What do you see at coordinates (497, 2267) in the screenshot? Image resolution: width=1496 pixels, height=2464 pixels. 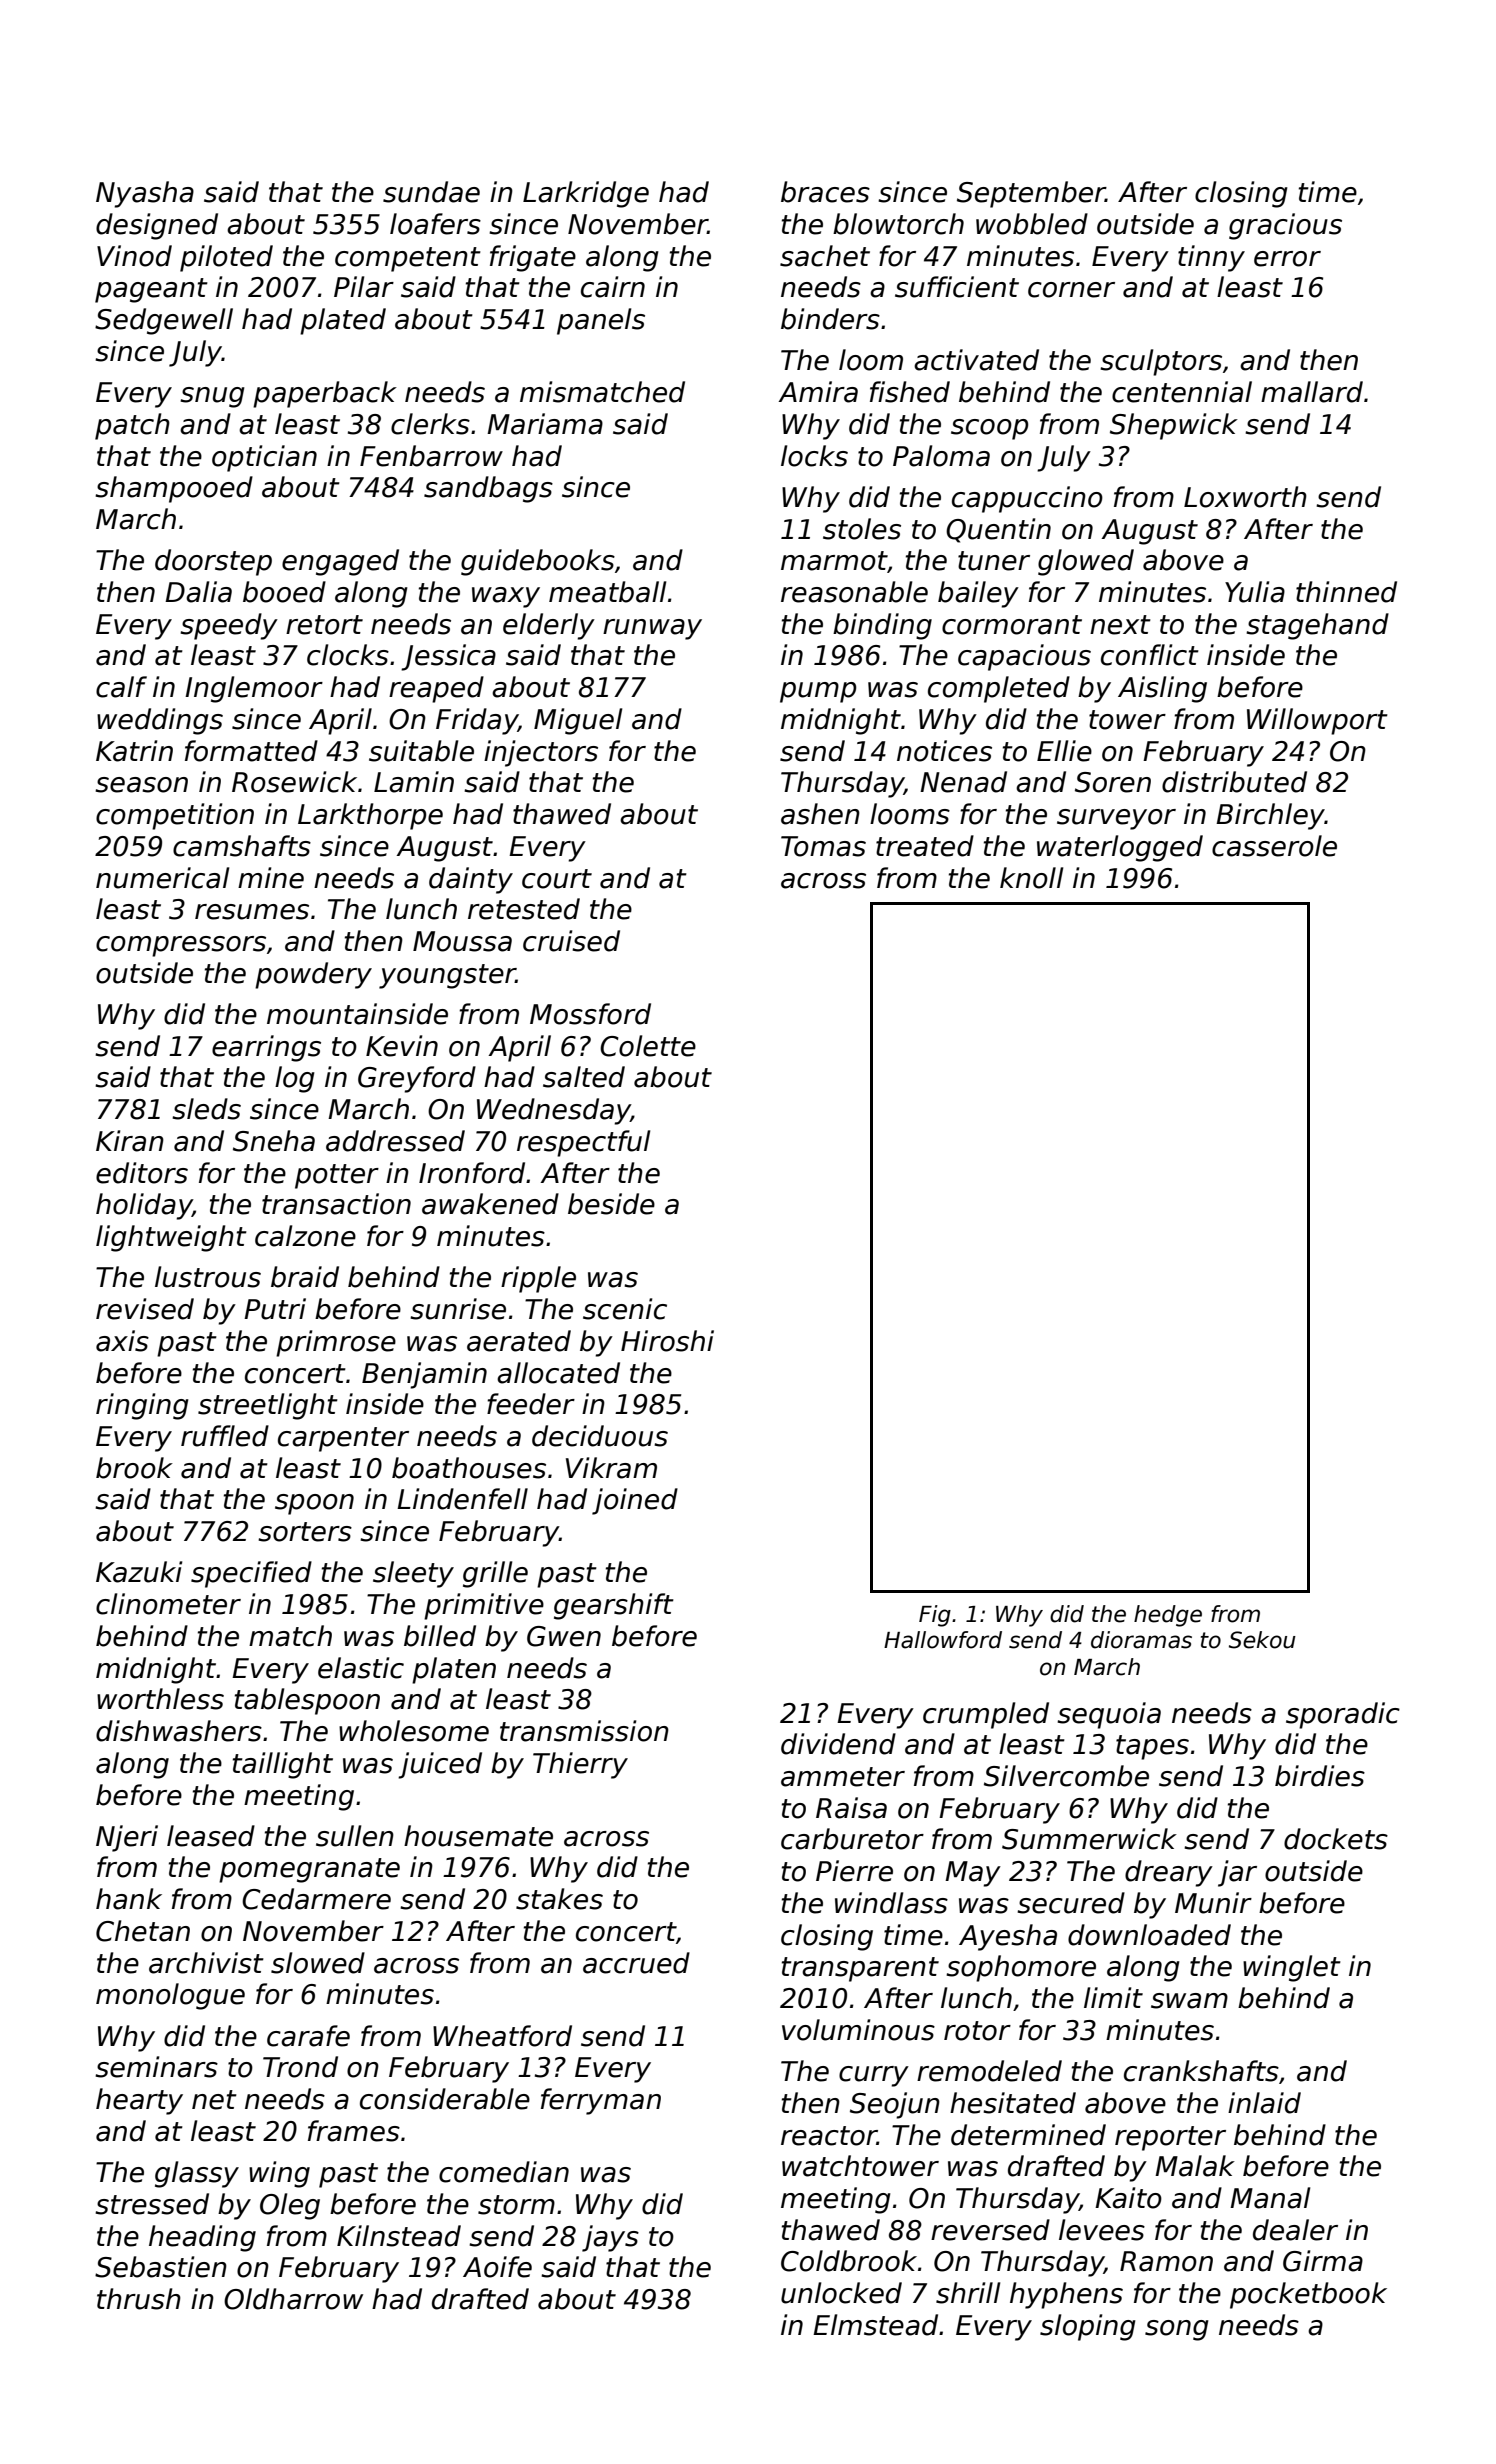 I see `Aoife` at bounding box center [497, 2267].
